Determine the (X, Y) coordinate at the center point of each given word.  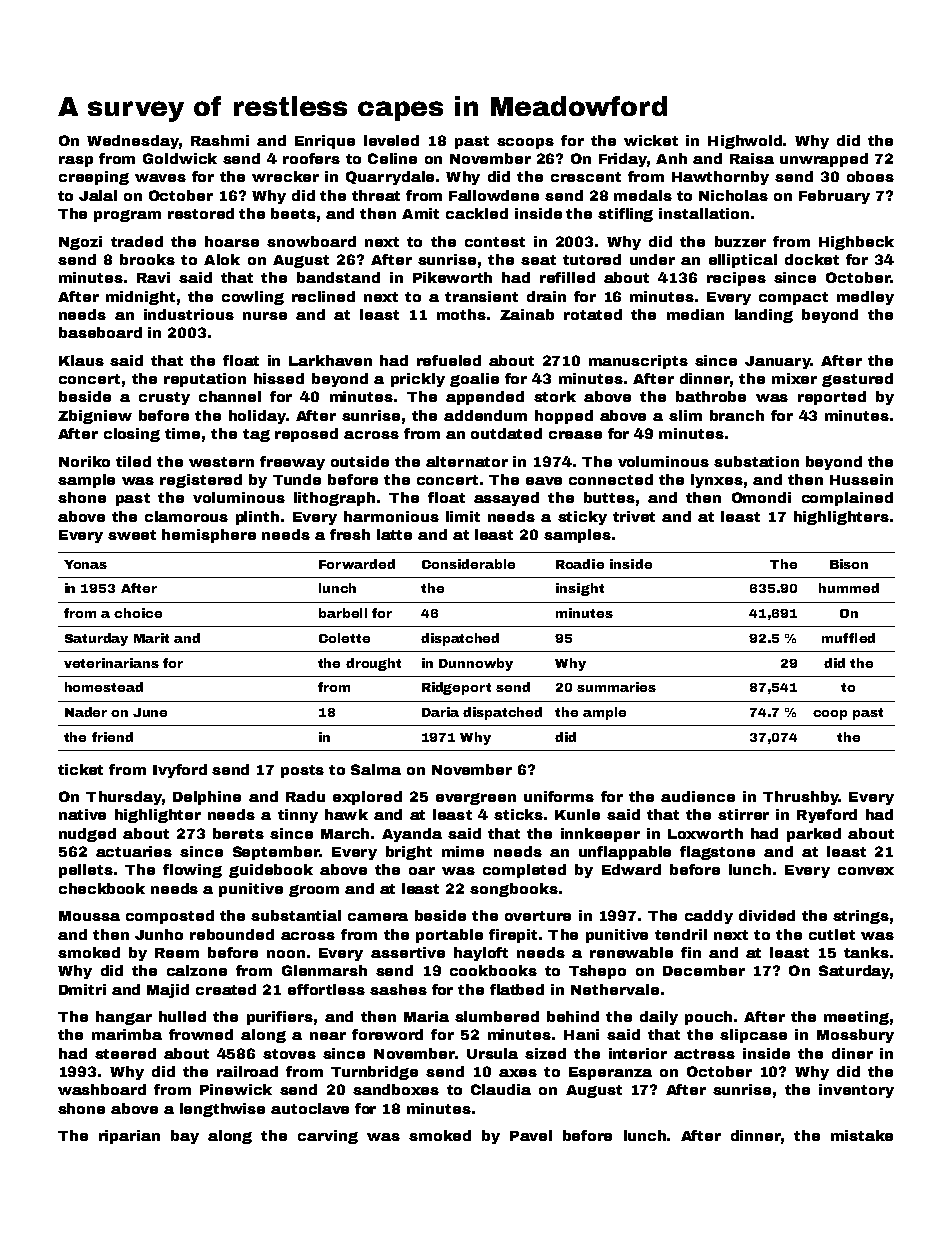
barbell (343, 613)
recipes (736, 279)
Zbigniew (95, 417)
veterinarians (111, 663)
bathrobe (711, 396)
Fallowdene (494, 195)
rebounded (232, 934)
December (704, 970)
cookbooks (493, 970)
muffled (848, 638)
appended (485, 398)
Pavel (531, 1135)
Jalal (98, 195)
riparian (129, 1137)
